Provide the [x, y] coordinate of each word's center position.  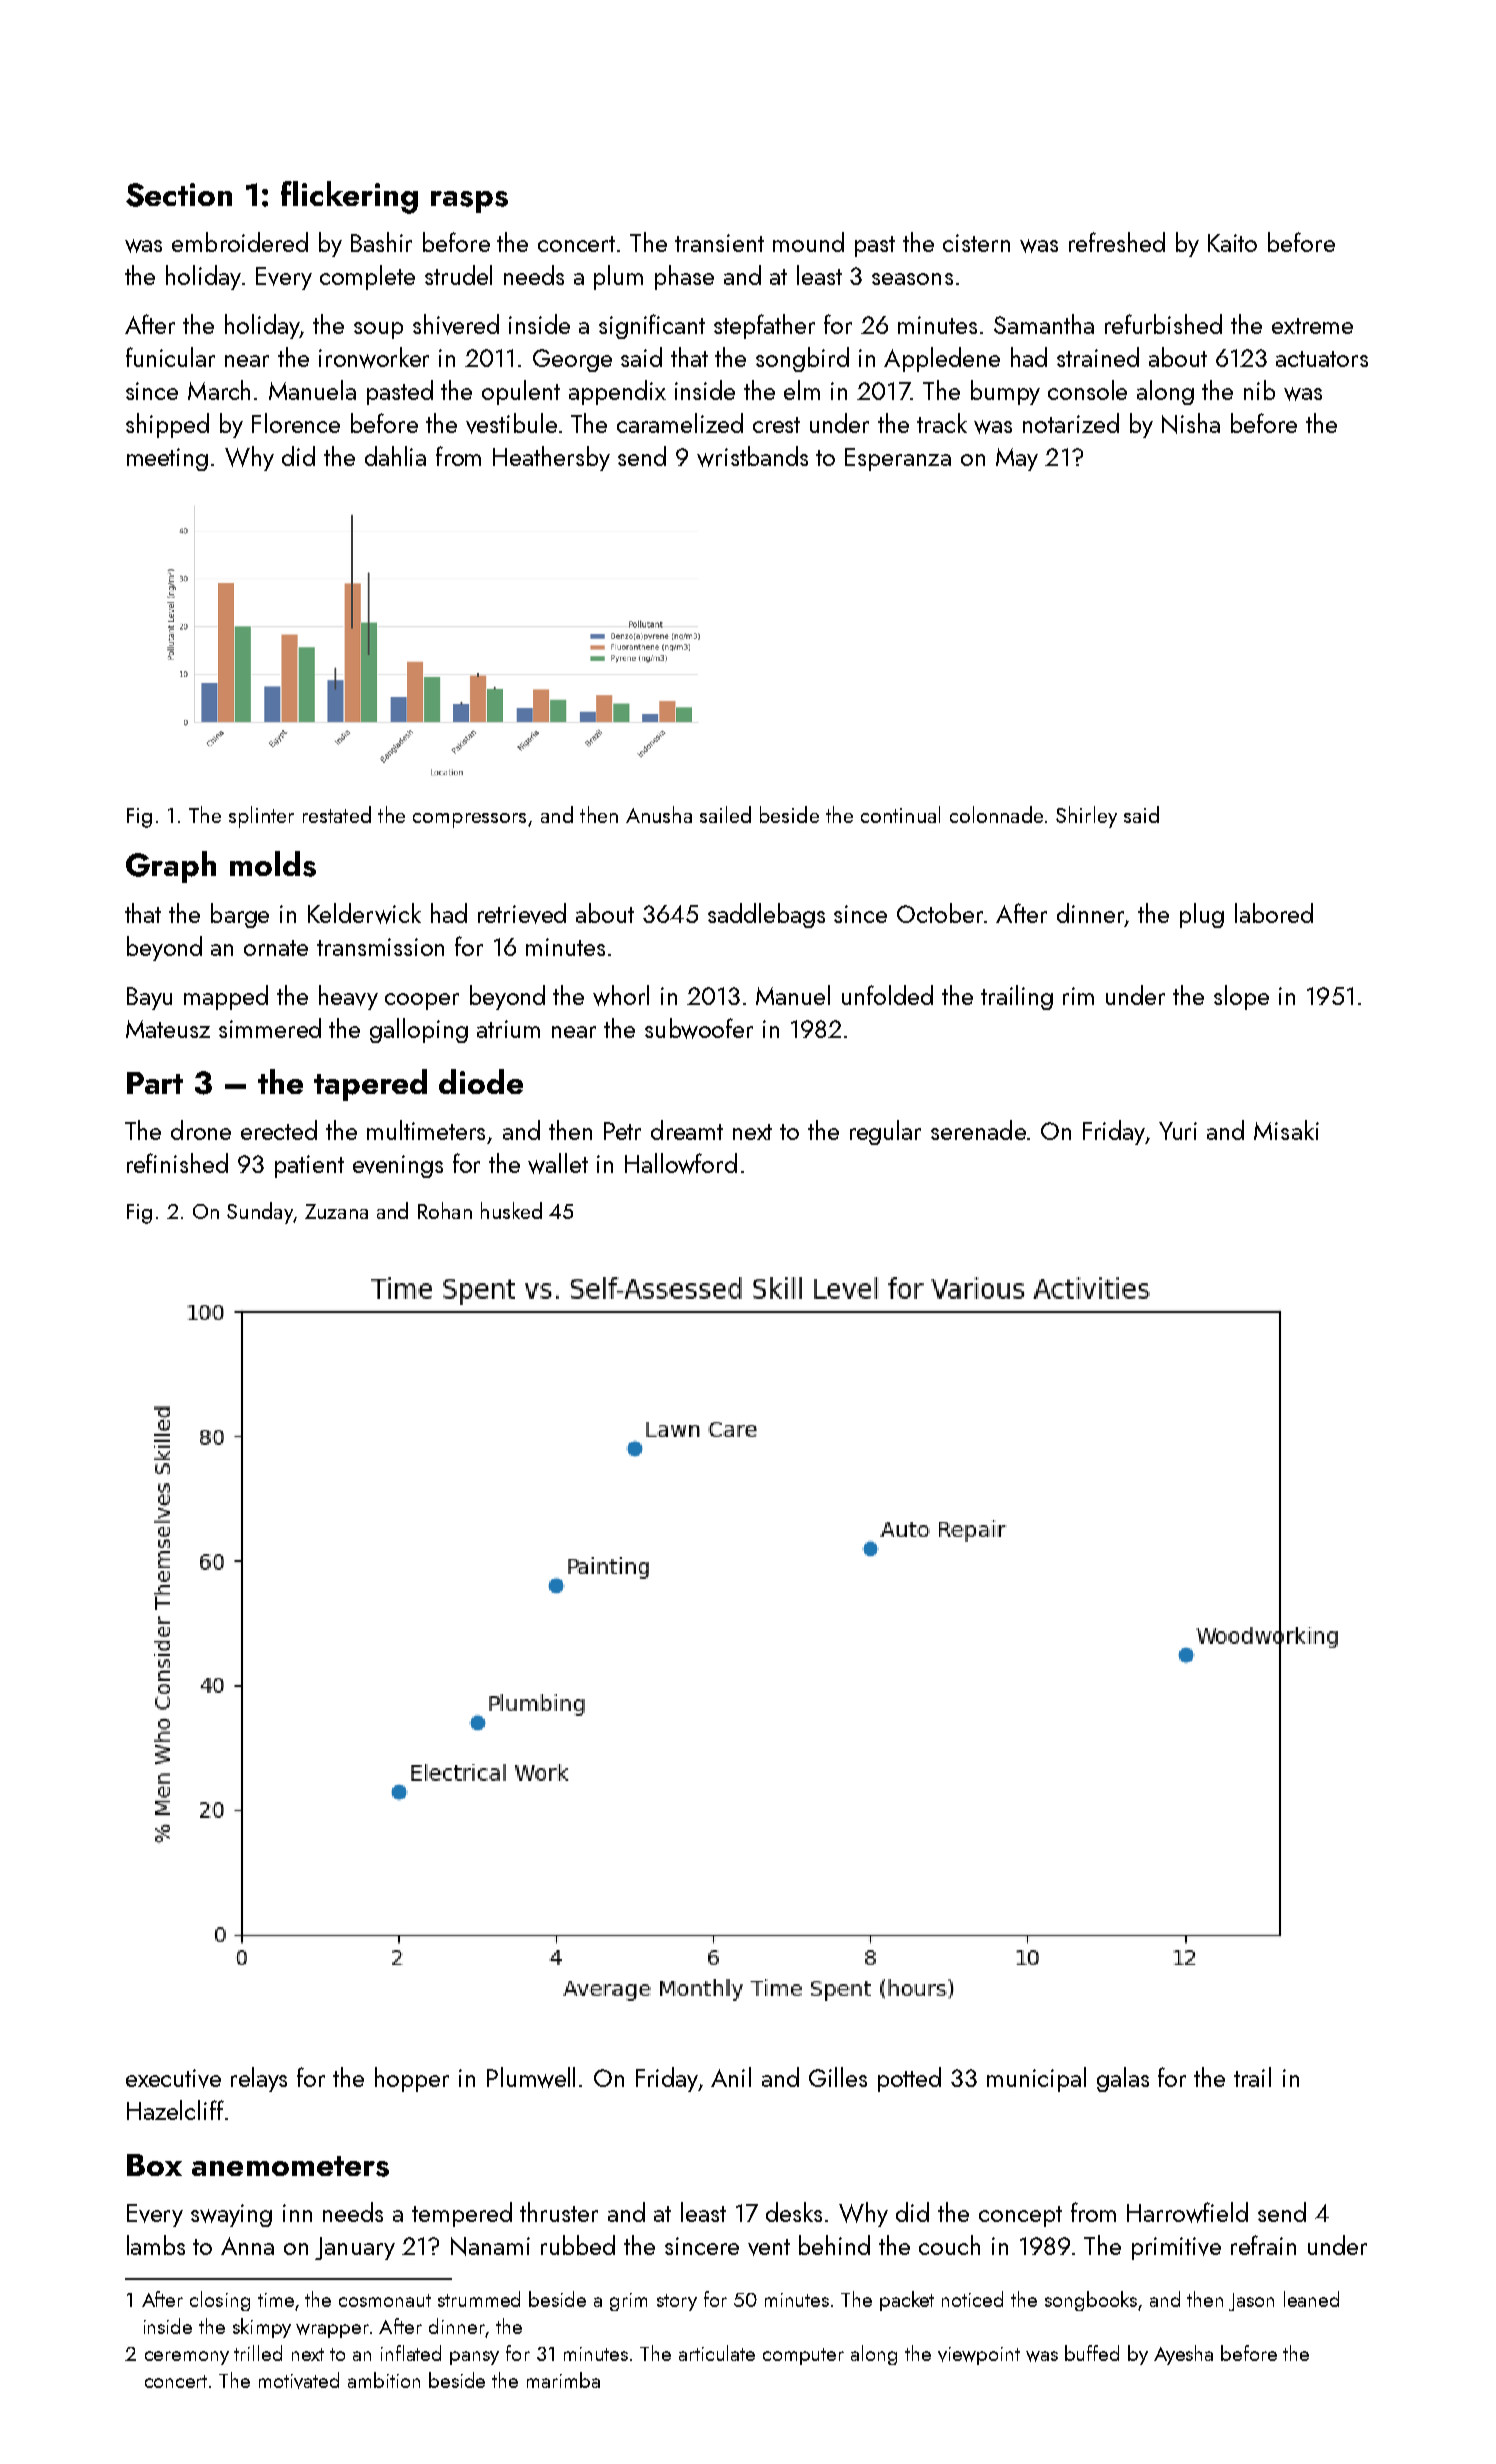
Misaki [1286, 1130]
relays [259, 2079]
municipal [1036, 2079]
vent [769, 2247]
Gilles [838, 2077]
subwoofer [699, 1028]
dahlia [395, 456]
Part [155, 1083]
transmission [380, 947]
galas [1123, 2079]
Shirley [1086, 817]
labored [1274, 913]
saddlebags [766, 915]
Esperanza [898, 459]
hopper [412, 2079]
